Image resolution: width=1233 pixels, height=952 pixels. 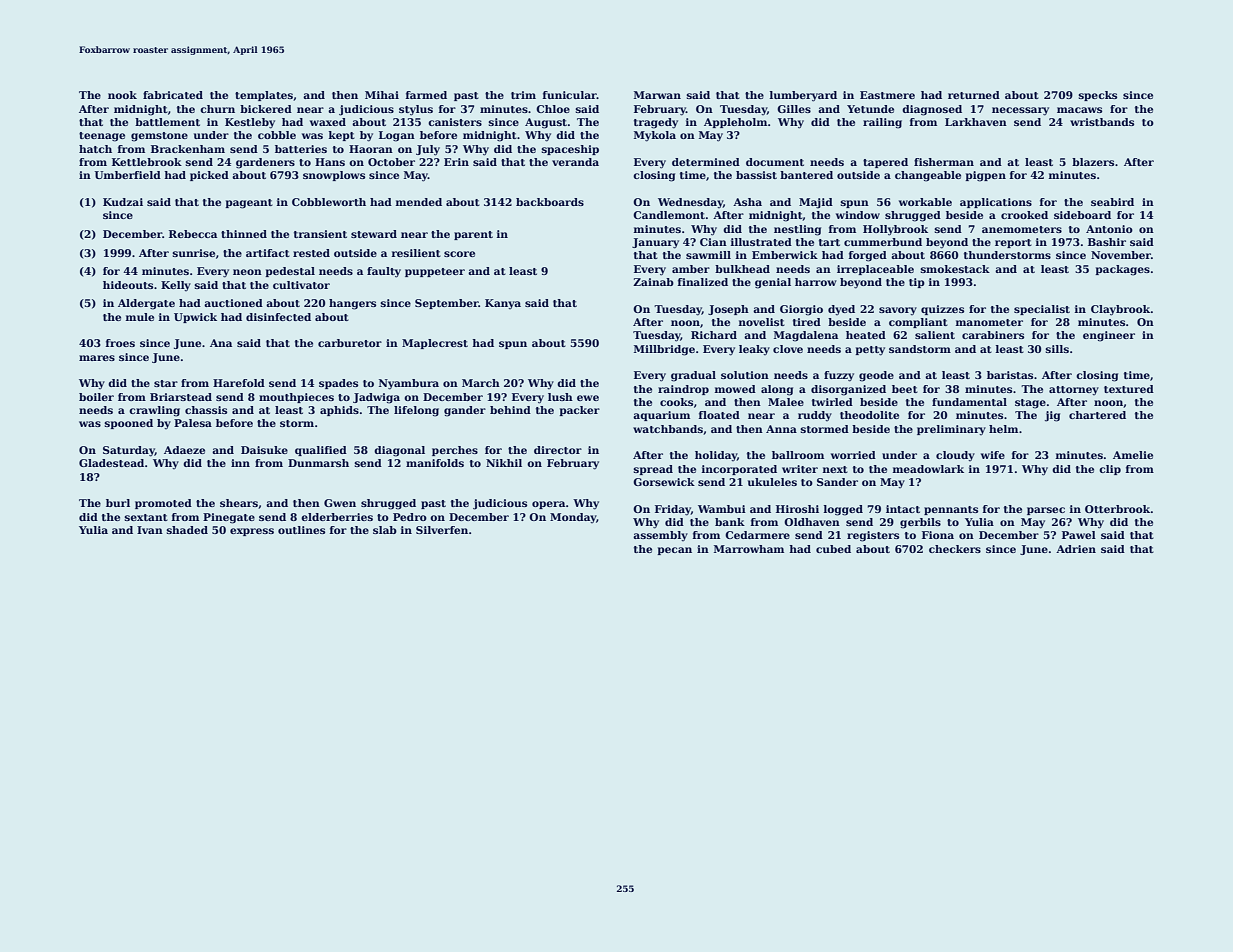 What do you see at coordinates (691, 269) in the screenshot?
I see `amber` at bounding box center [691, 269].
